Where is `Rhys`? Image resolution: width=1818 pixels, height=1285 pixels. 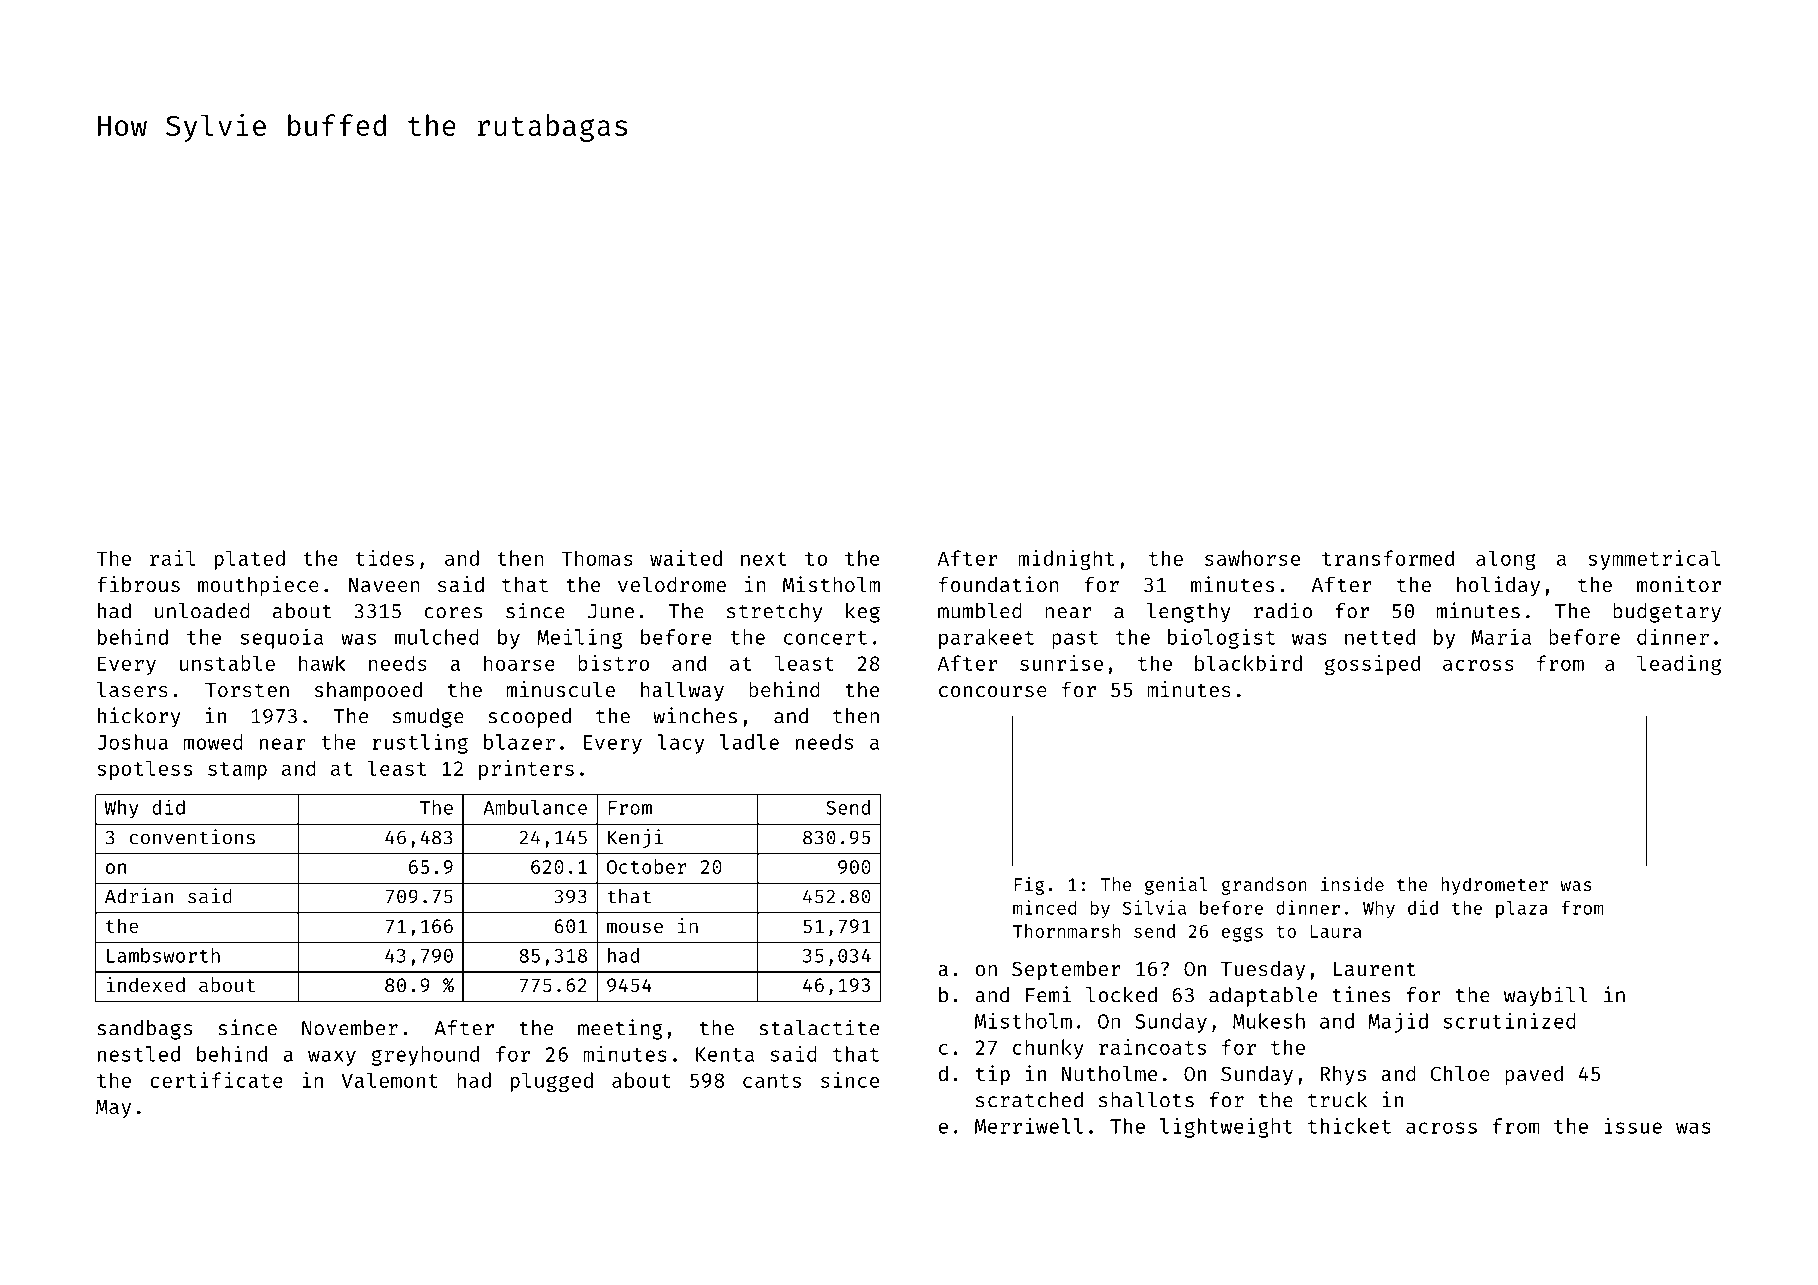
Rhys is located at coordinates (1343, 1075).
